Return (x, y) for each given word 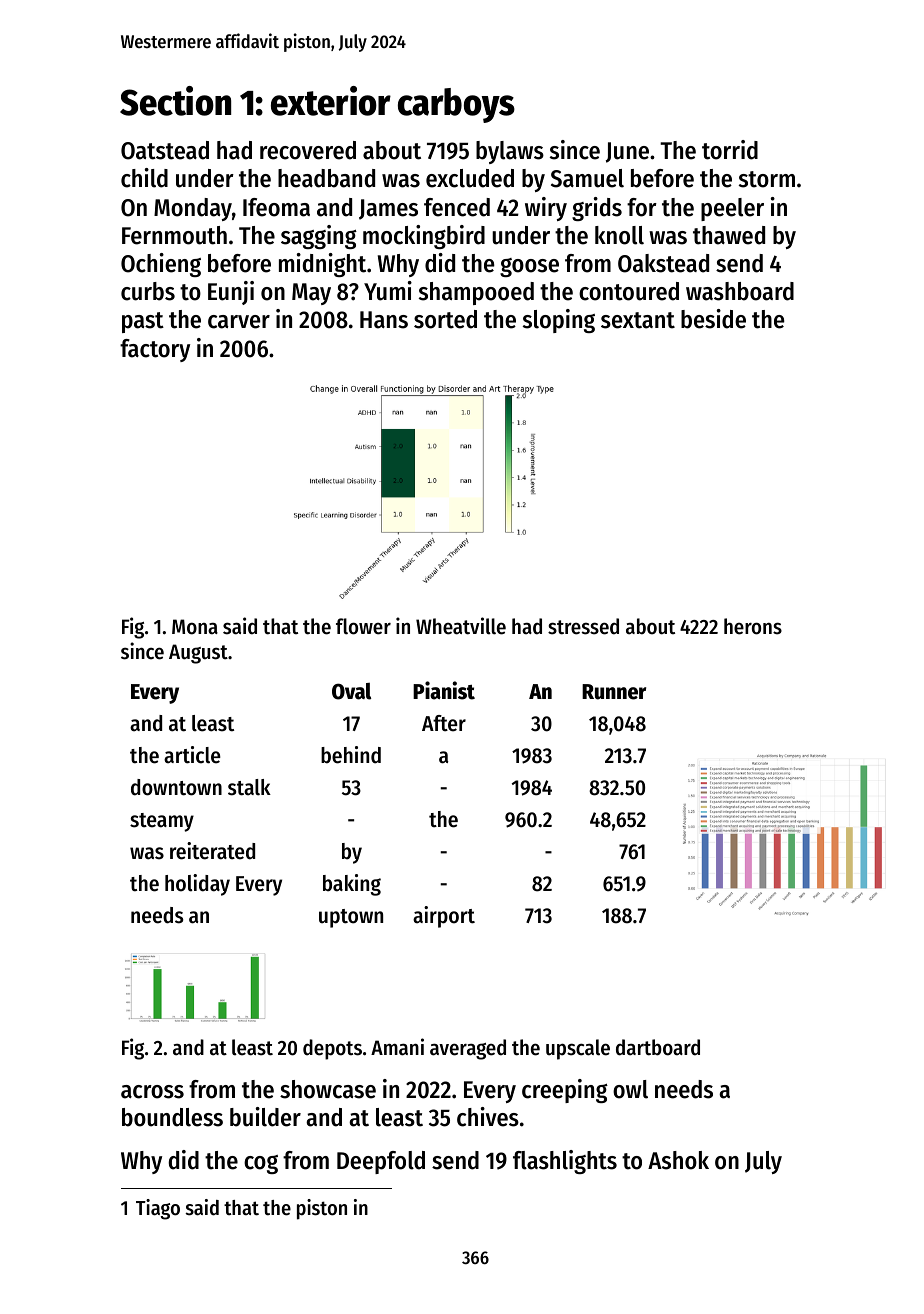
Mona (195, 627)
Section (175, 101)
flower (363, 626)
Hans (384, 320)
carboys (456, 105)
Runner (614, 692)
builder (265, 1117)
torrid (730, 150)
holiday (197, 885)
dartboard (658, 1047)
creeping (565, 1091)
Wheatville (461, 626)
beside (713, 319)
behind (351, 755)
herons (753, 626)
